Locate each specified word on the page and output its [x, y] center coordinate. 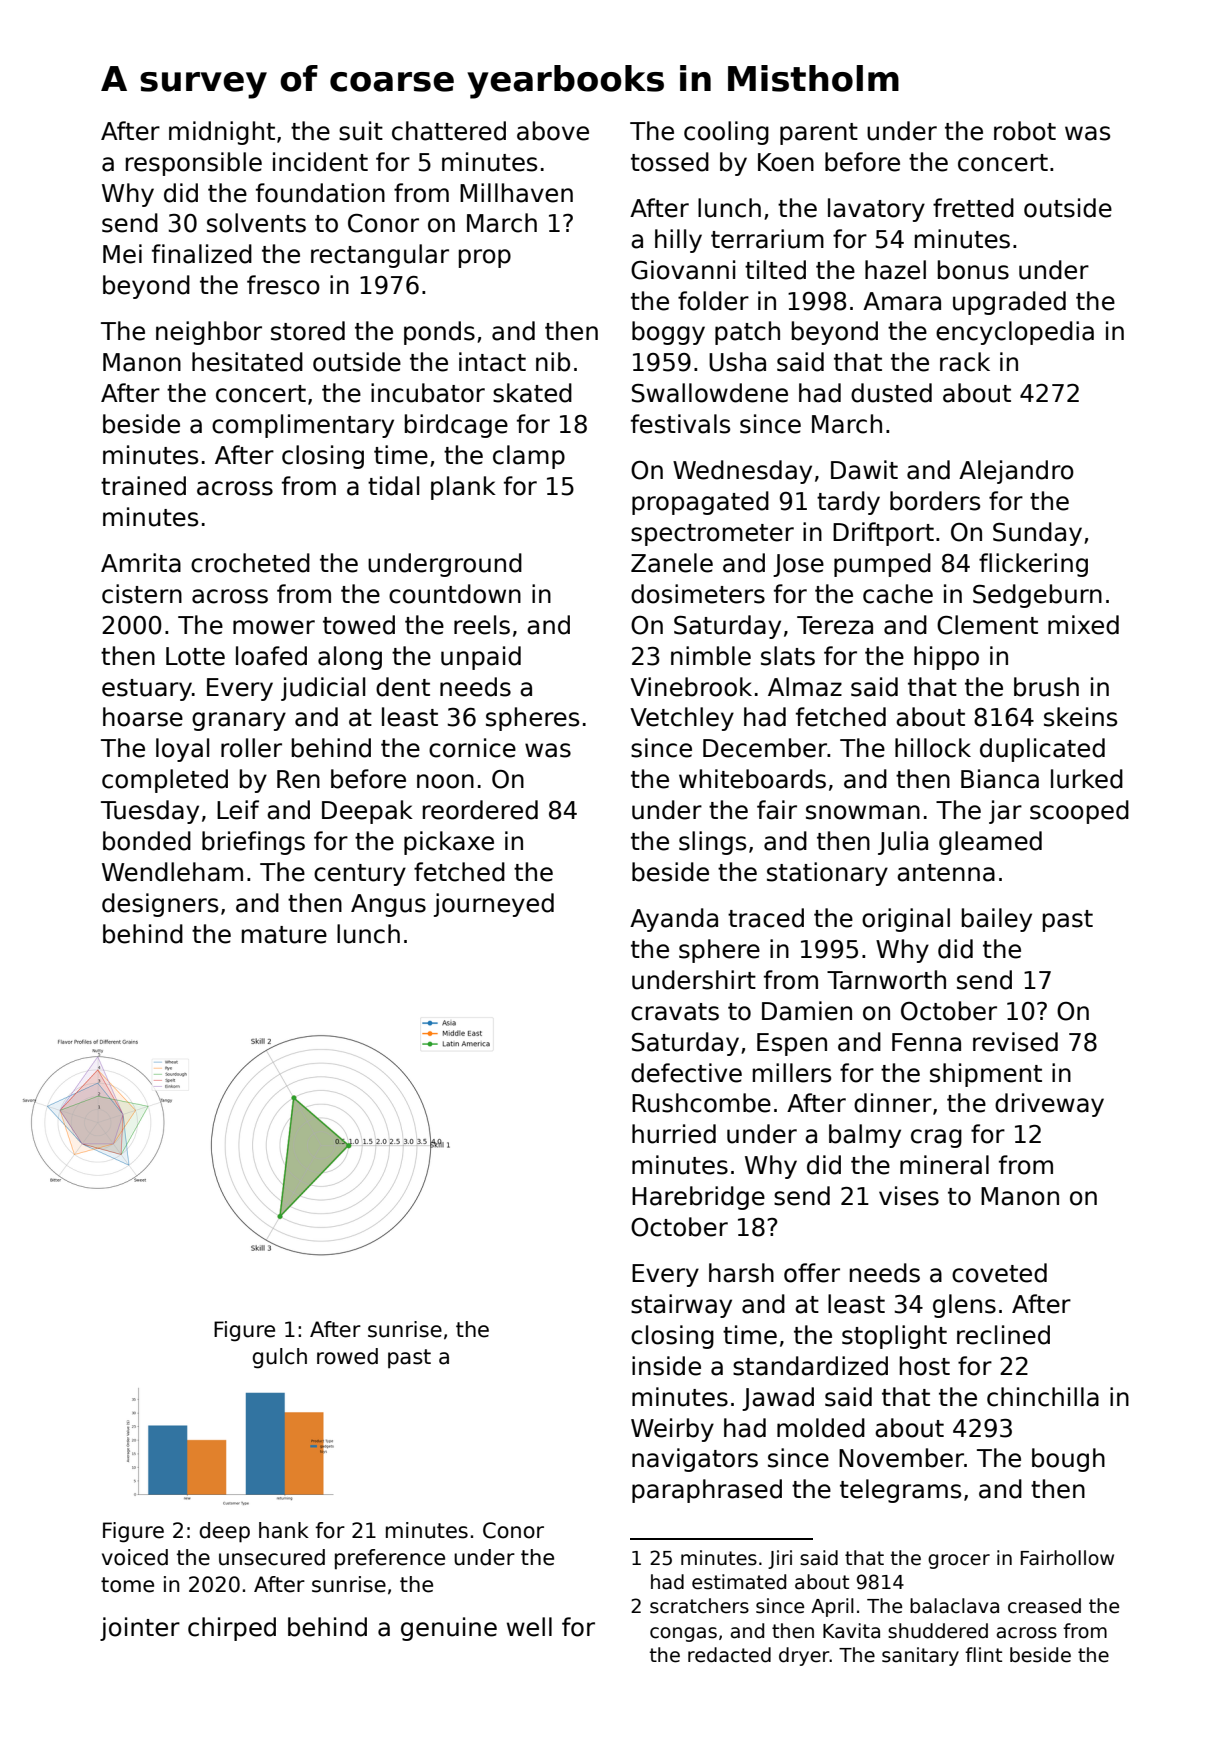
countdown [455, 594]
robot [1025, 131]
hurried [674, 1134]
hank [284, 1530]
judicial [323, 689]
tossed [670, 162]
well [529, 1627]
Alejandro [1016, 472]
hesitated [247, 362]
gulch [279, 1358]
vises [909, 1196]
